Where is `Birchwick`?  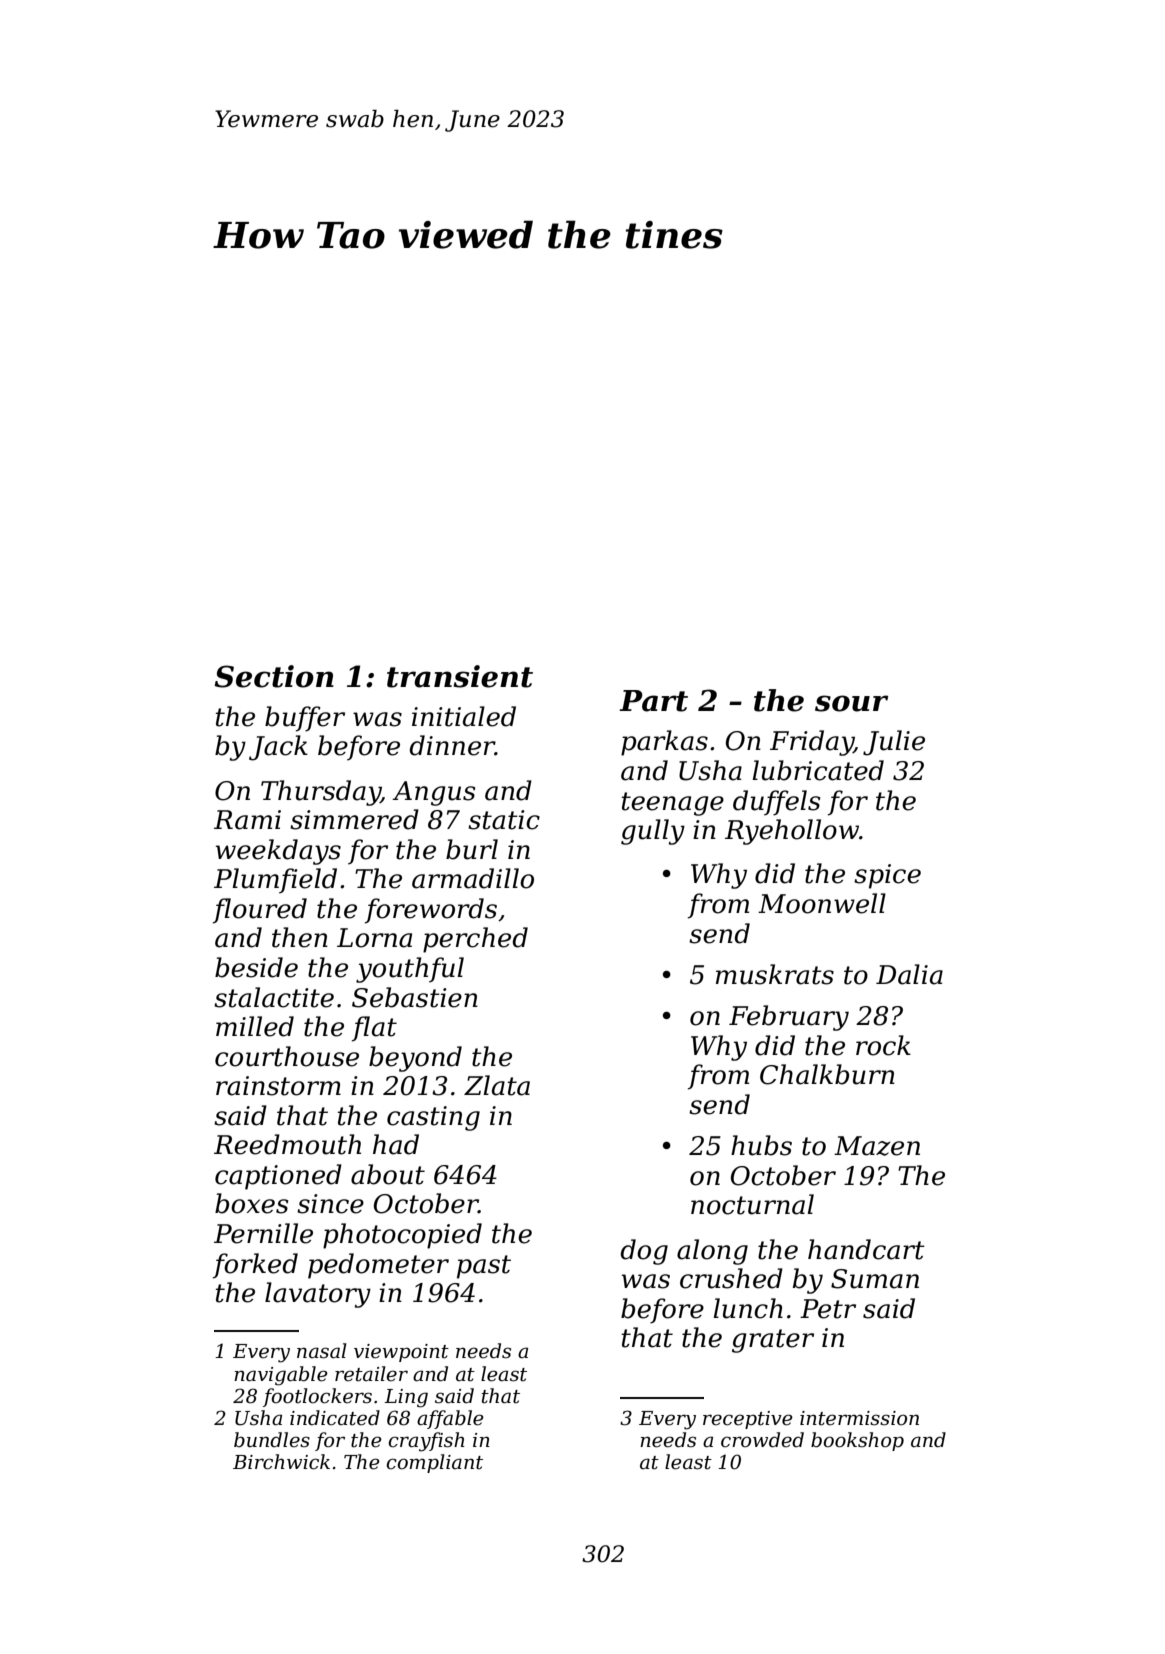 Birchwick is located at coordinates (281, 1462).
